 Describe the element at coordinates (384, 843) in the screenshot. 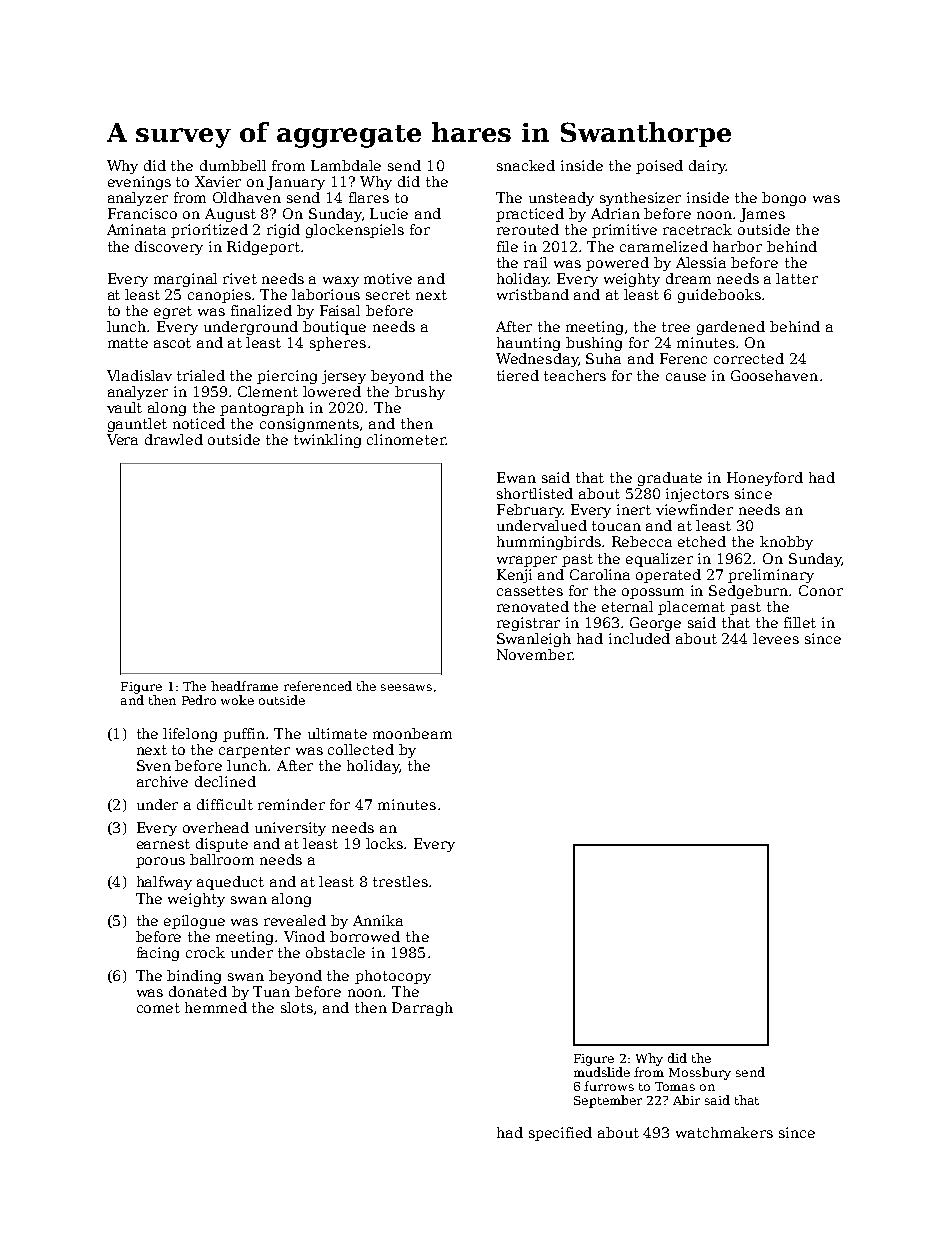

I see `locks` at that location.
